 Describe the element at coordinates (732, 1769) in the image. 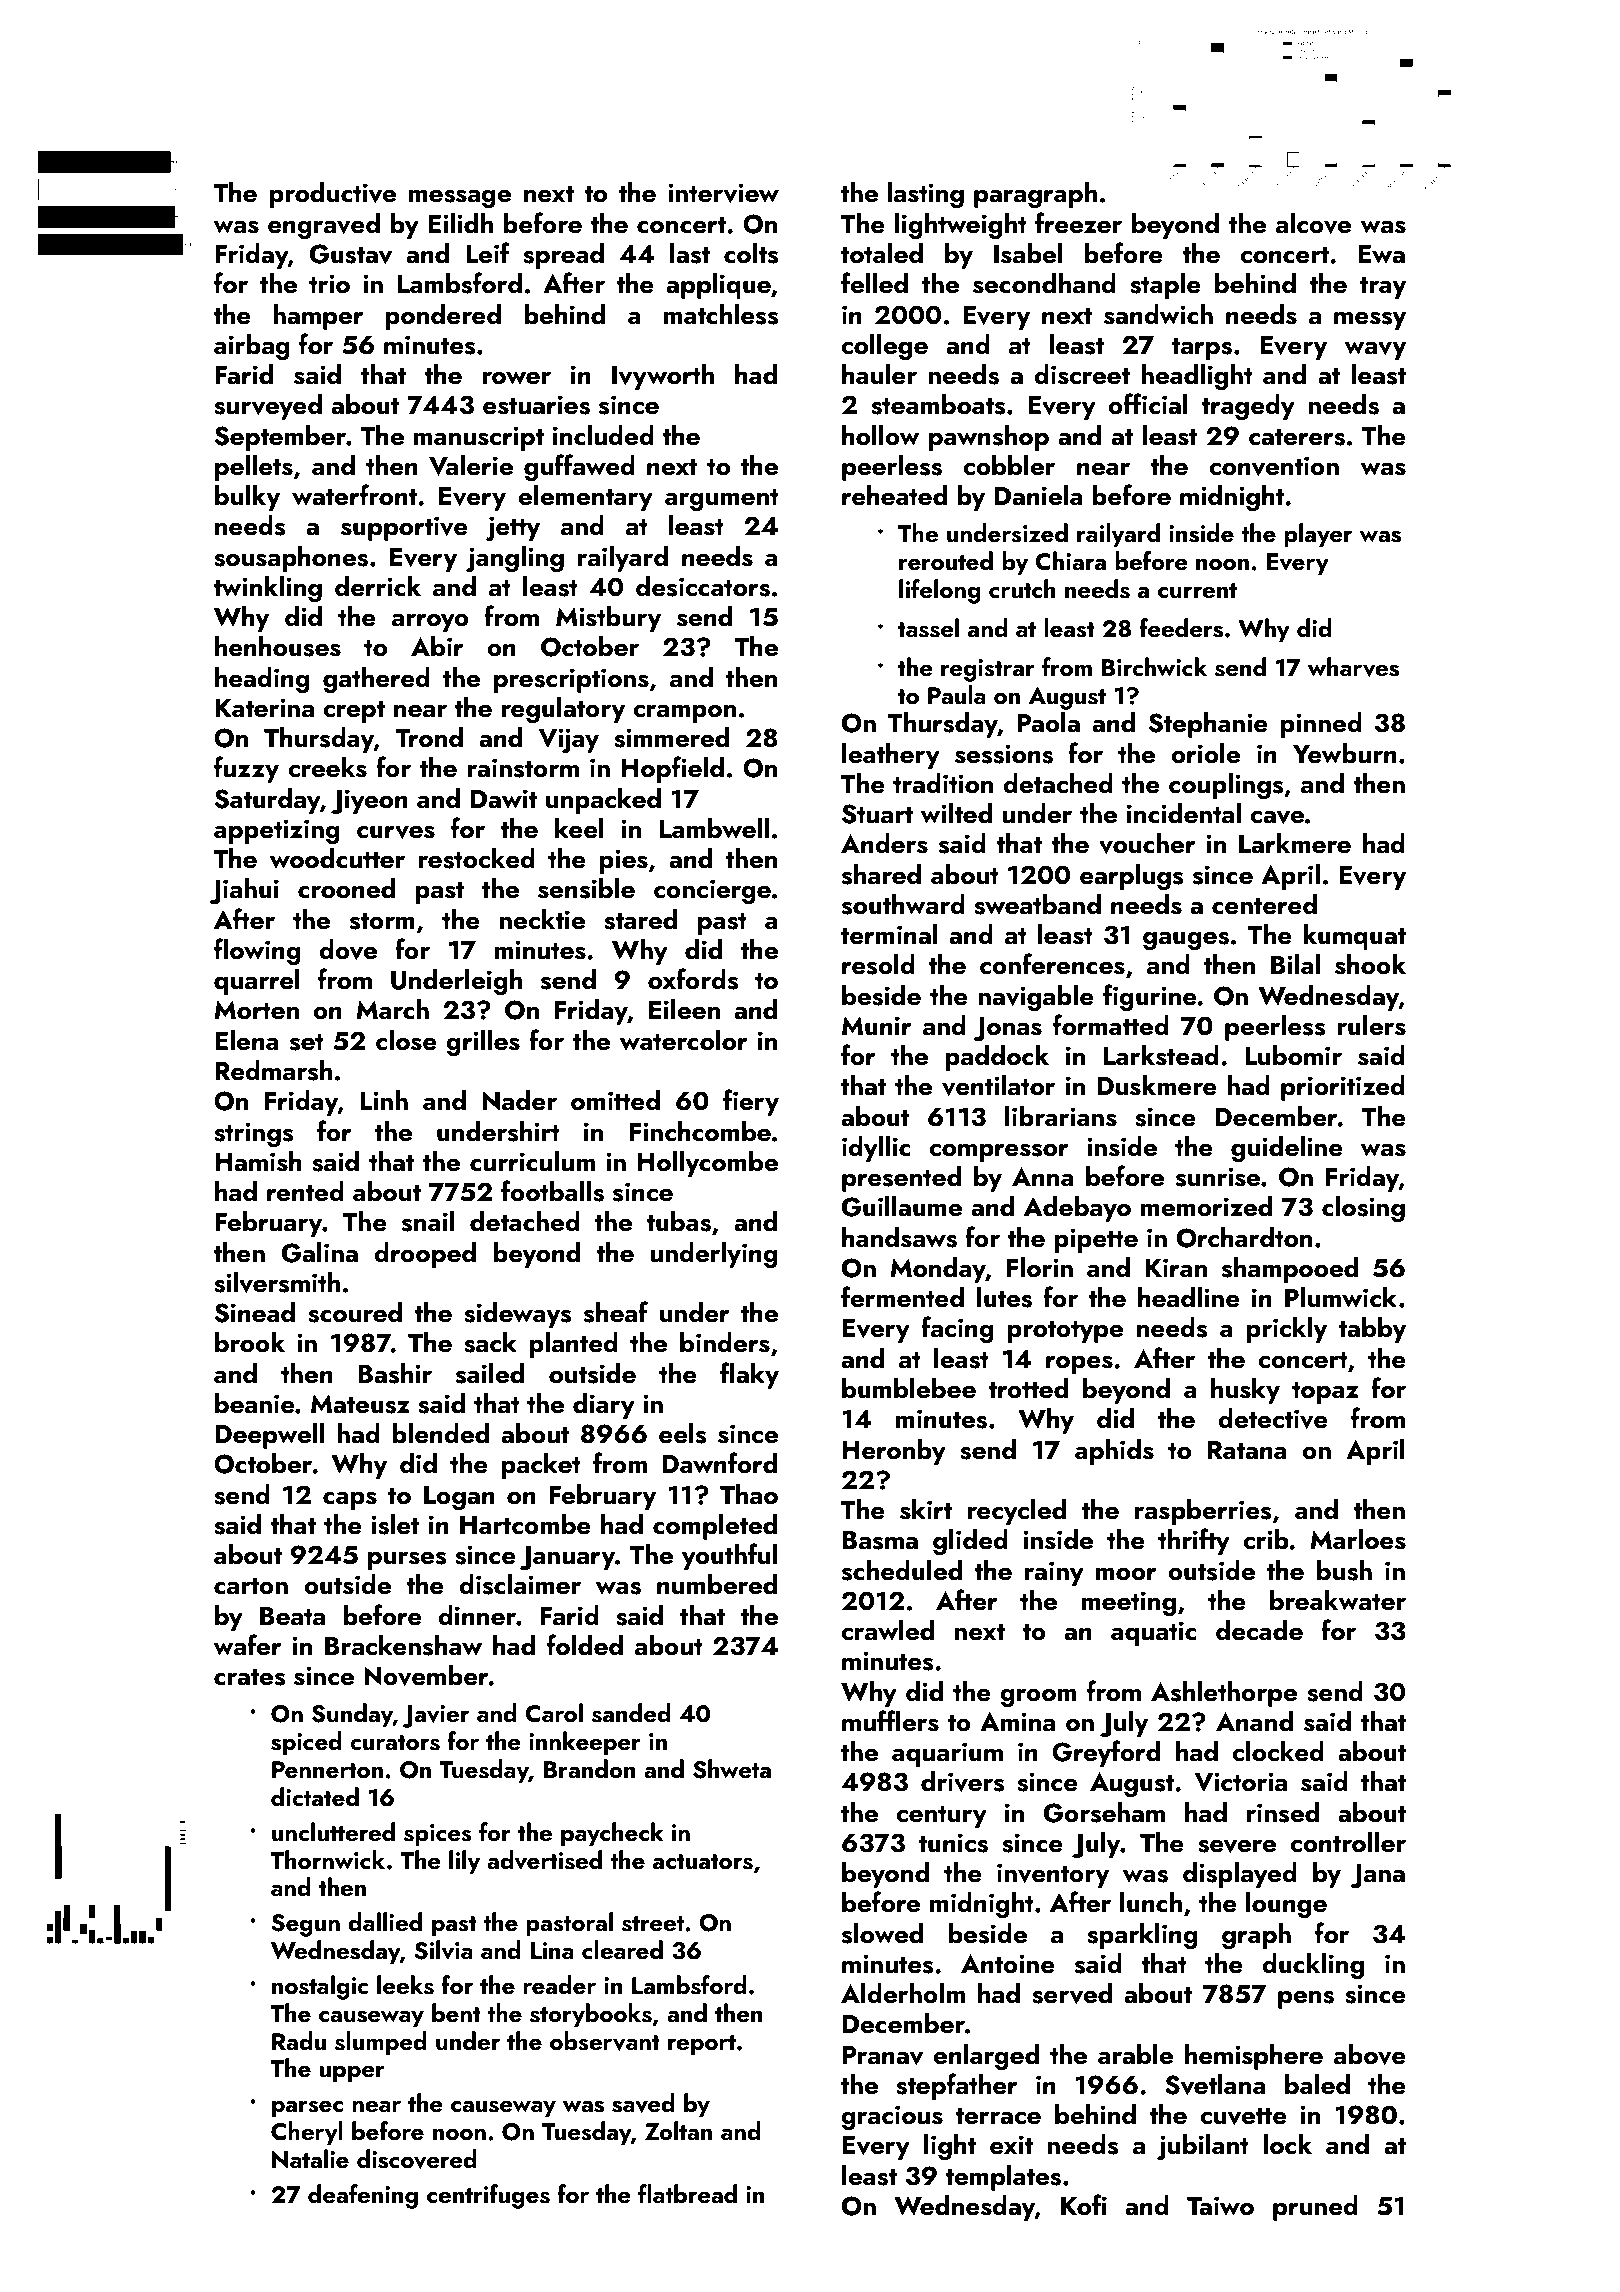

I see `Shweta` at that location.
